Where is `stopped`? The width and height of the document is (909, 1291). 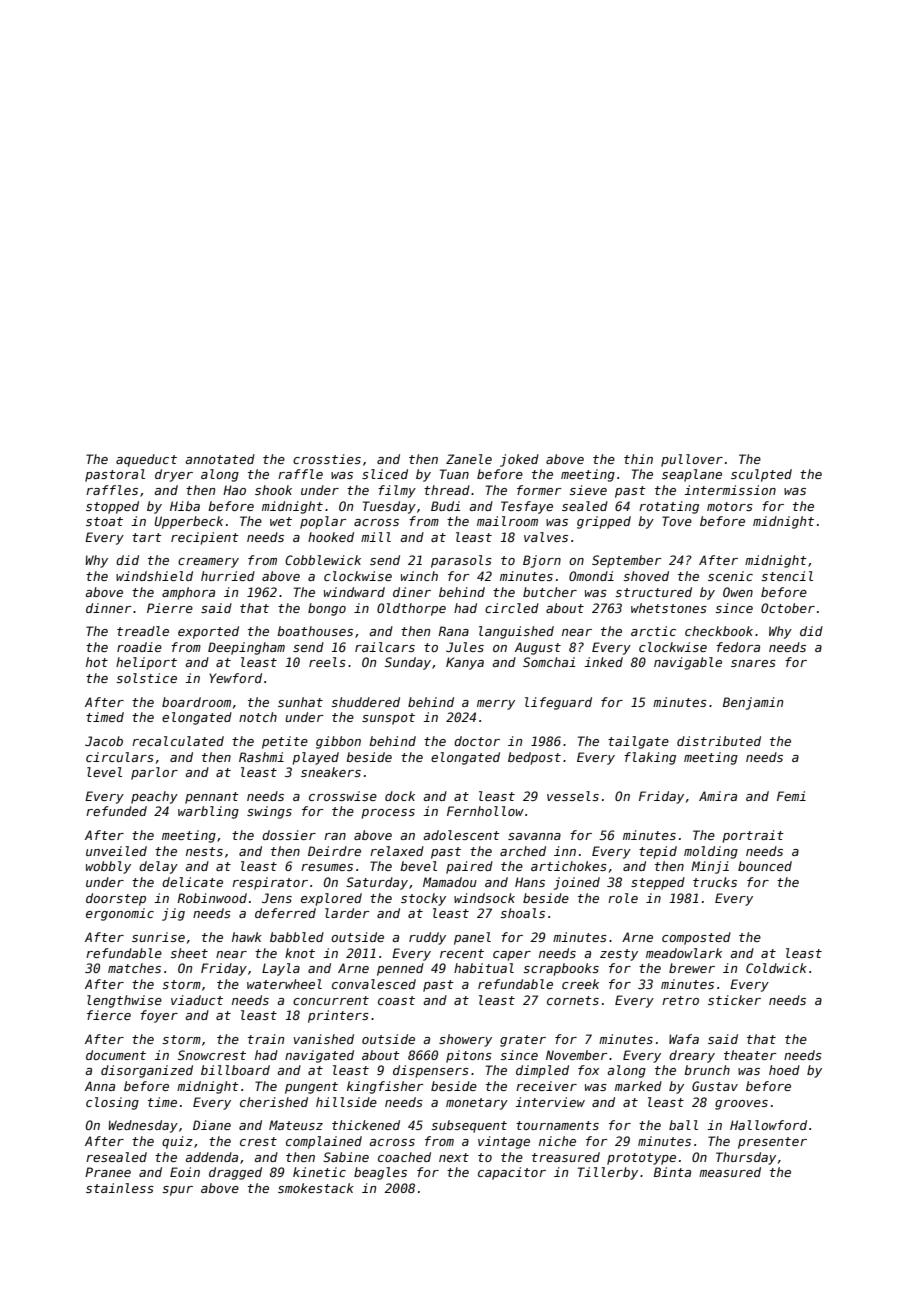
stopped is located at coordinates (112, 507).
